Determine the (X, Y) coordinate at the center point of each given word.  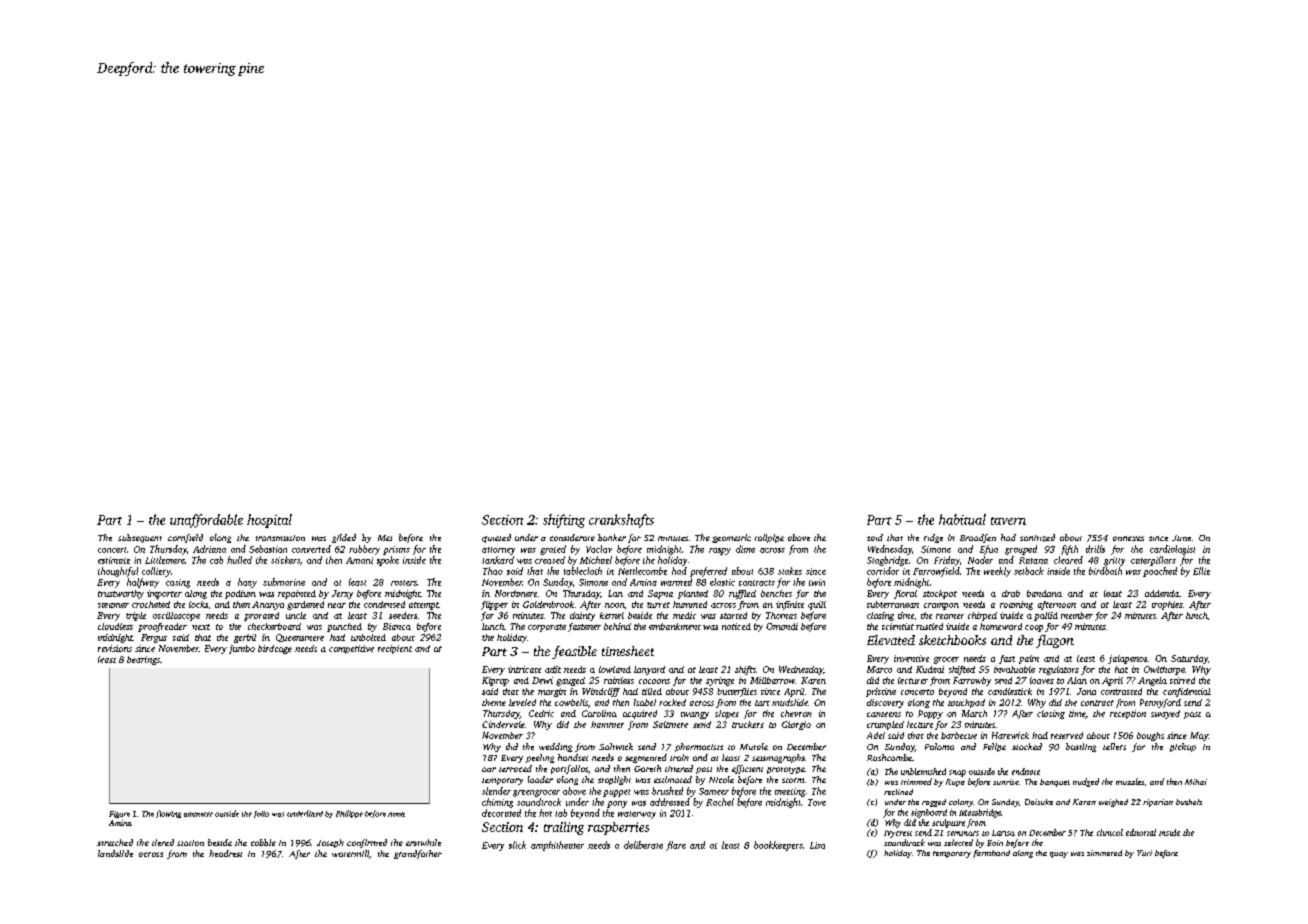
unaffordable (206, 521)
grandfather (418, 854)
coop (1034, 628)
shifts (745, 670)
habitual (962, 519)
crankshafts (621, 521)
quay (1059, 855)
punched (344, 627)
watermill (350, 853)
